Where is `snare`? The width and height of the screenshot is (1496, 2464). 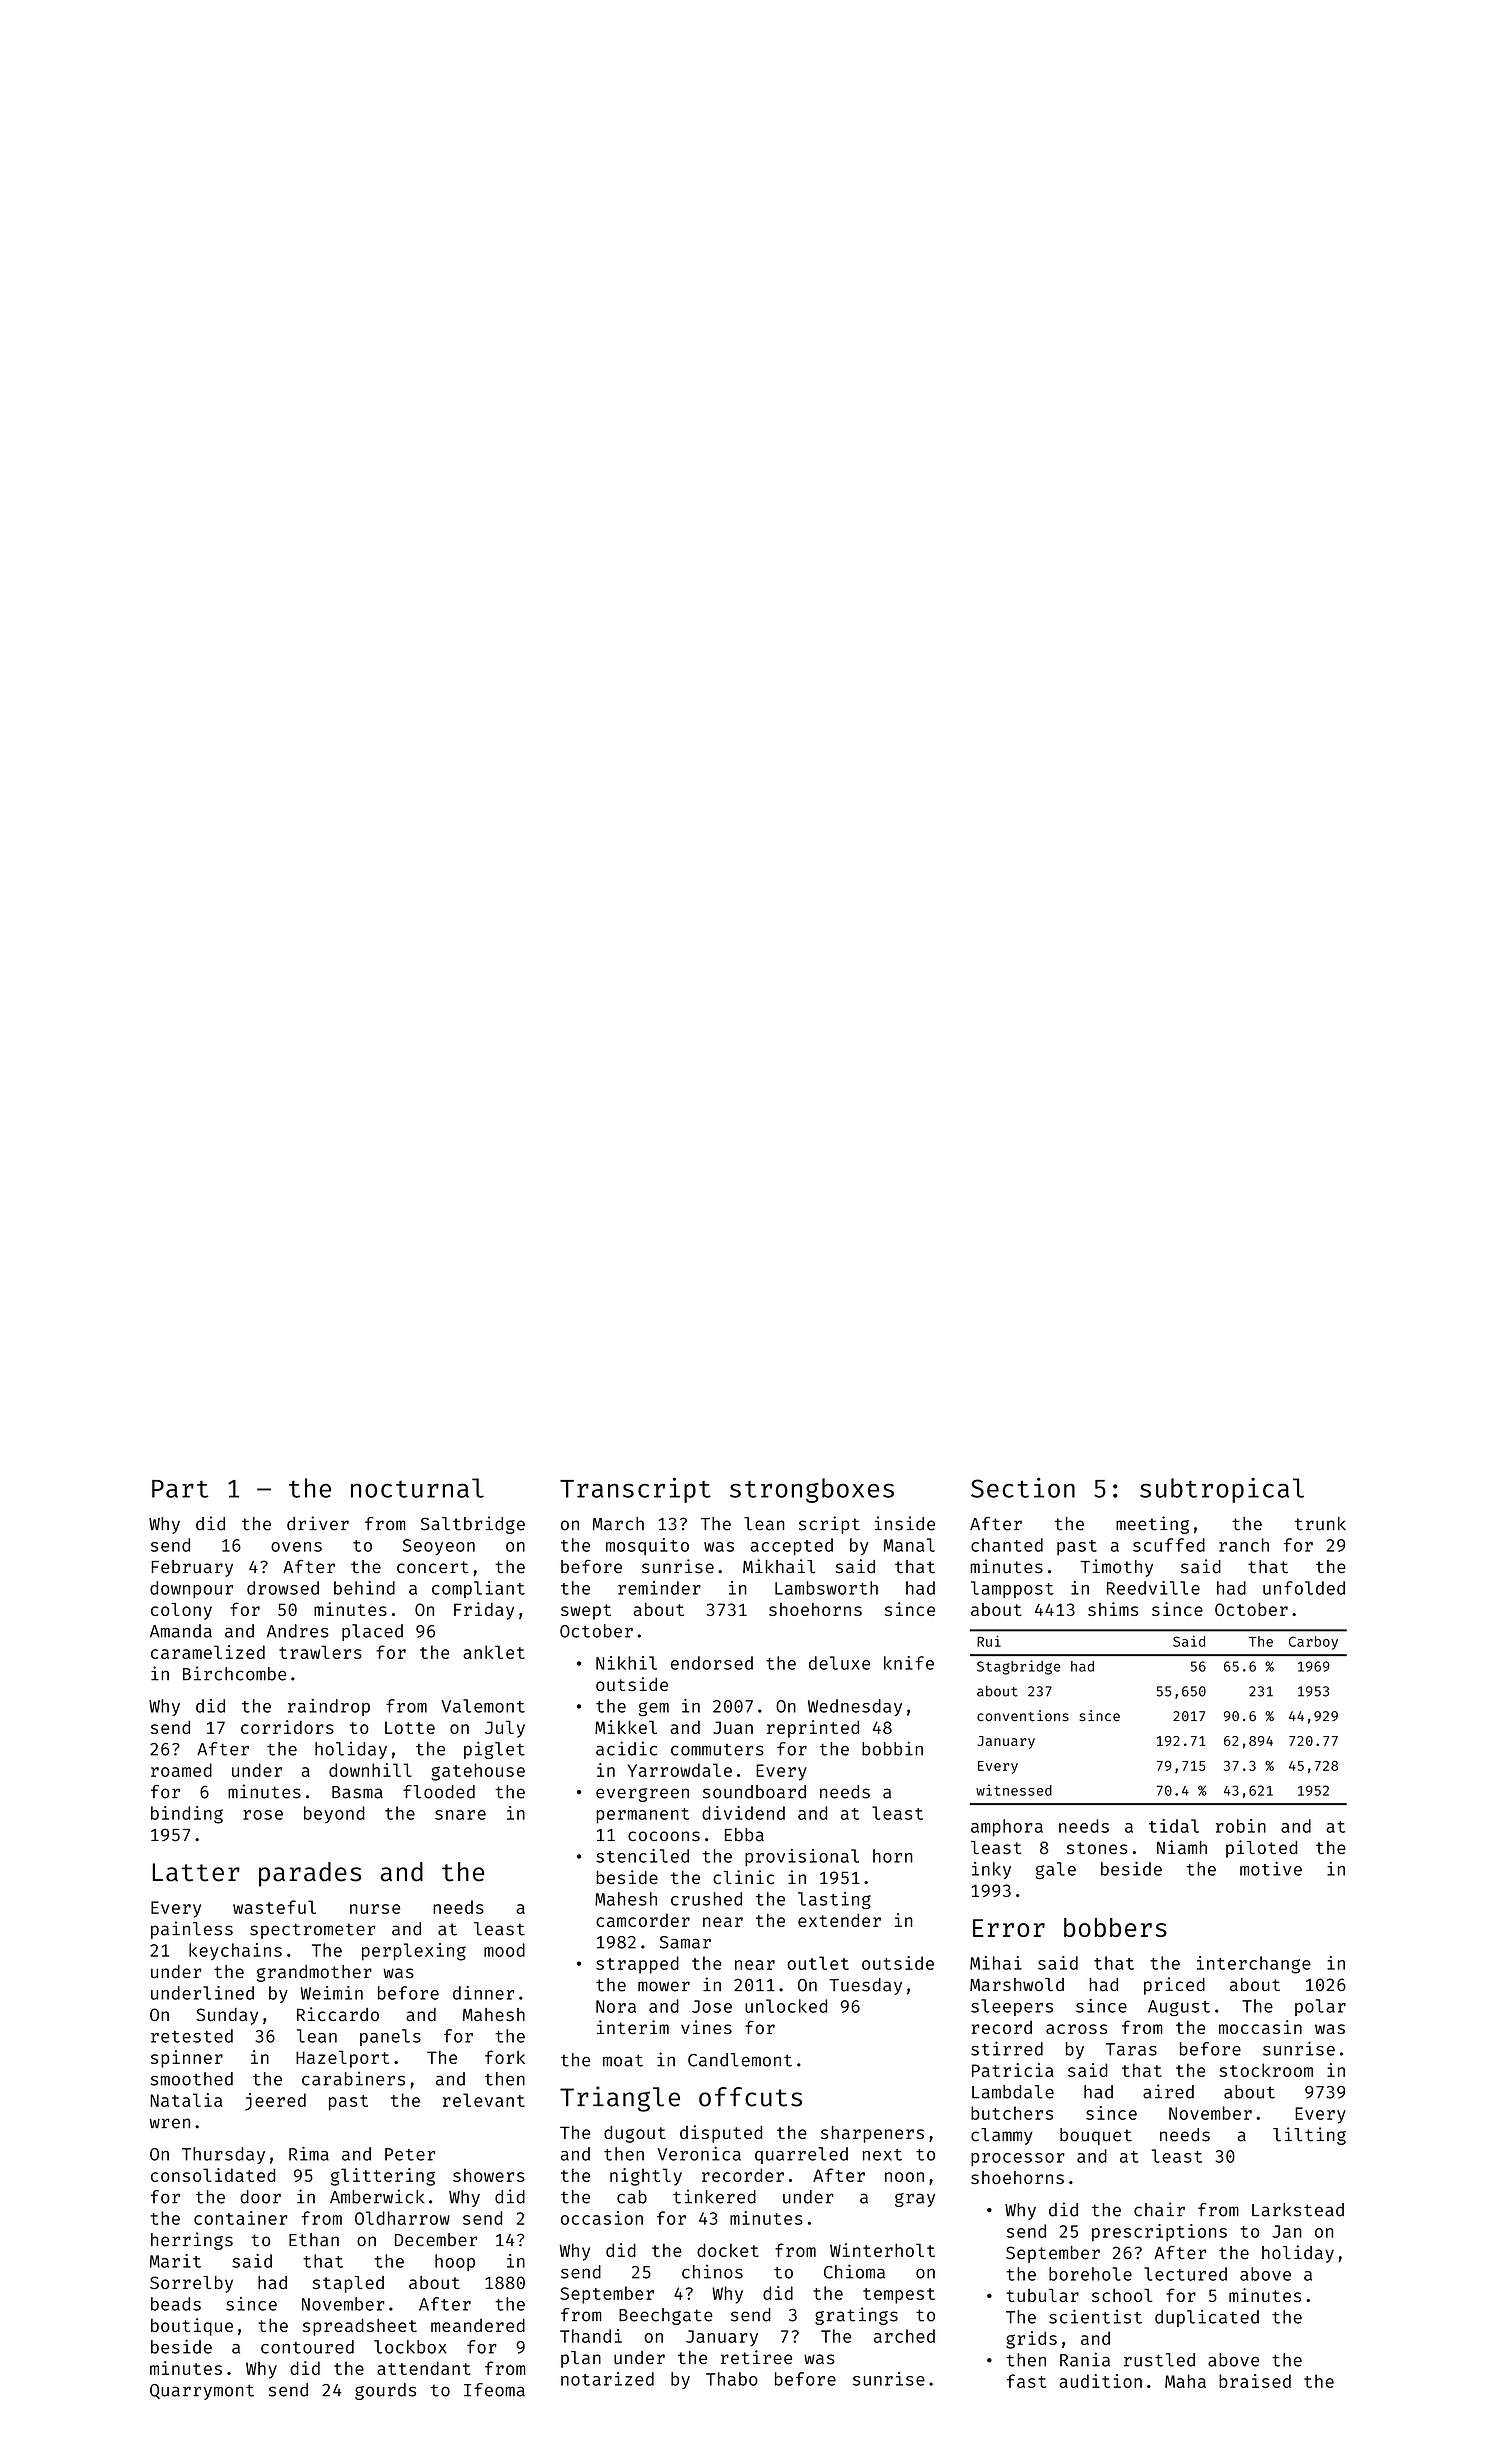
snare is located at coordinates (460, 1815).
